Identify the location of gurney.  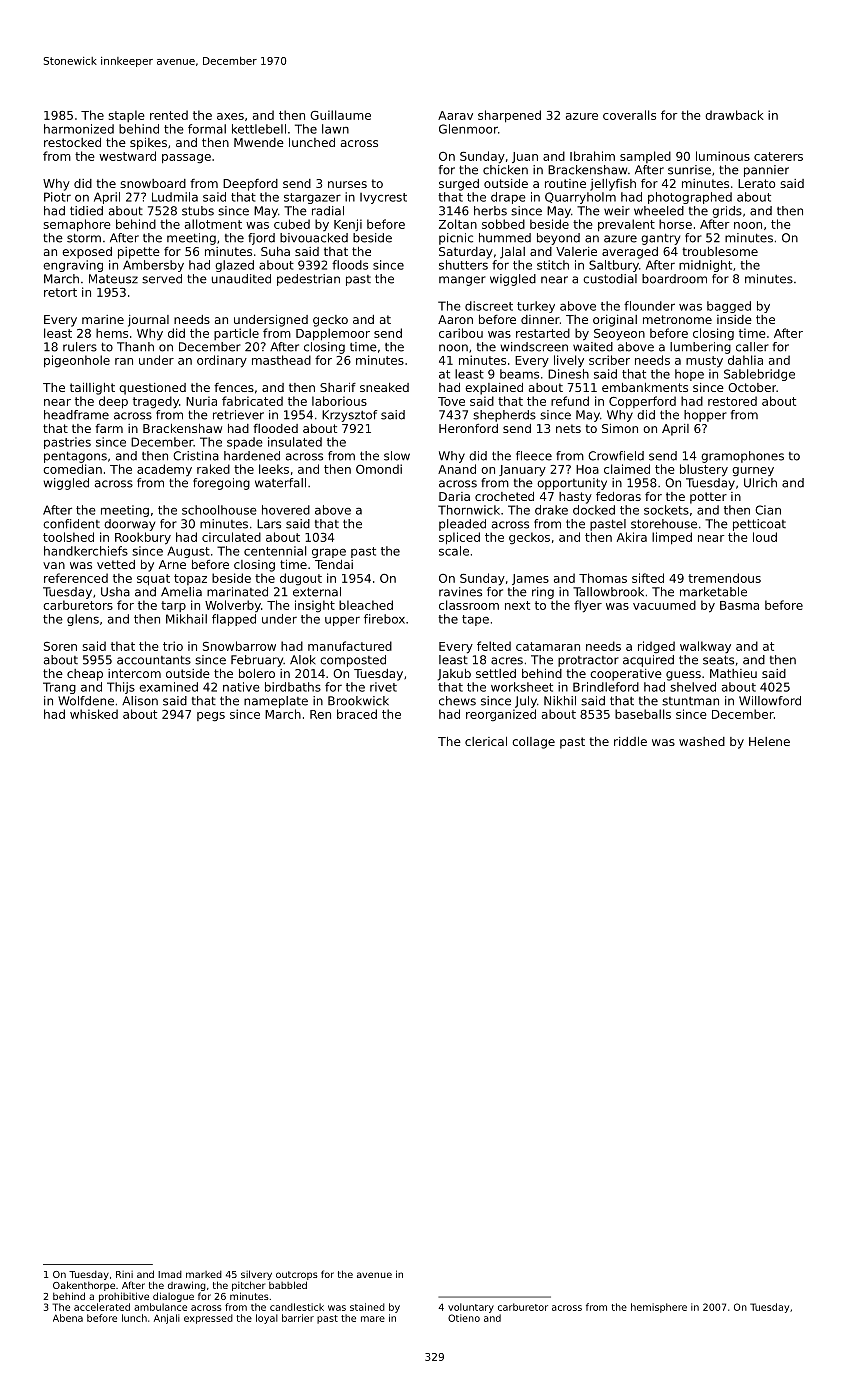
(753, 472).
